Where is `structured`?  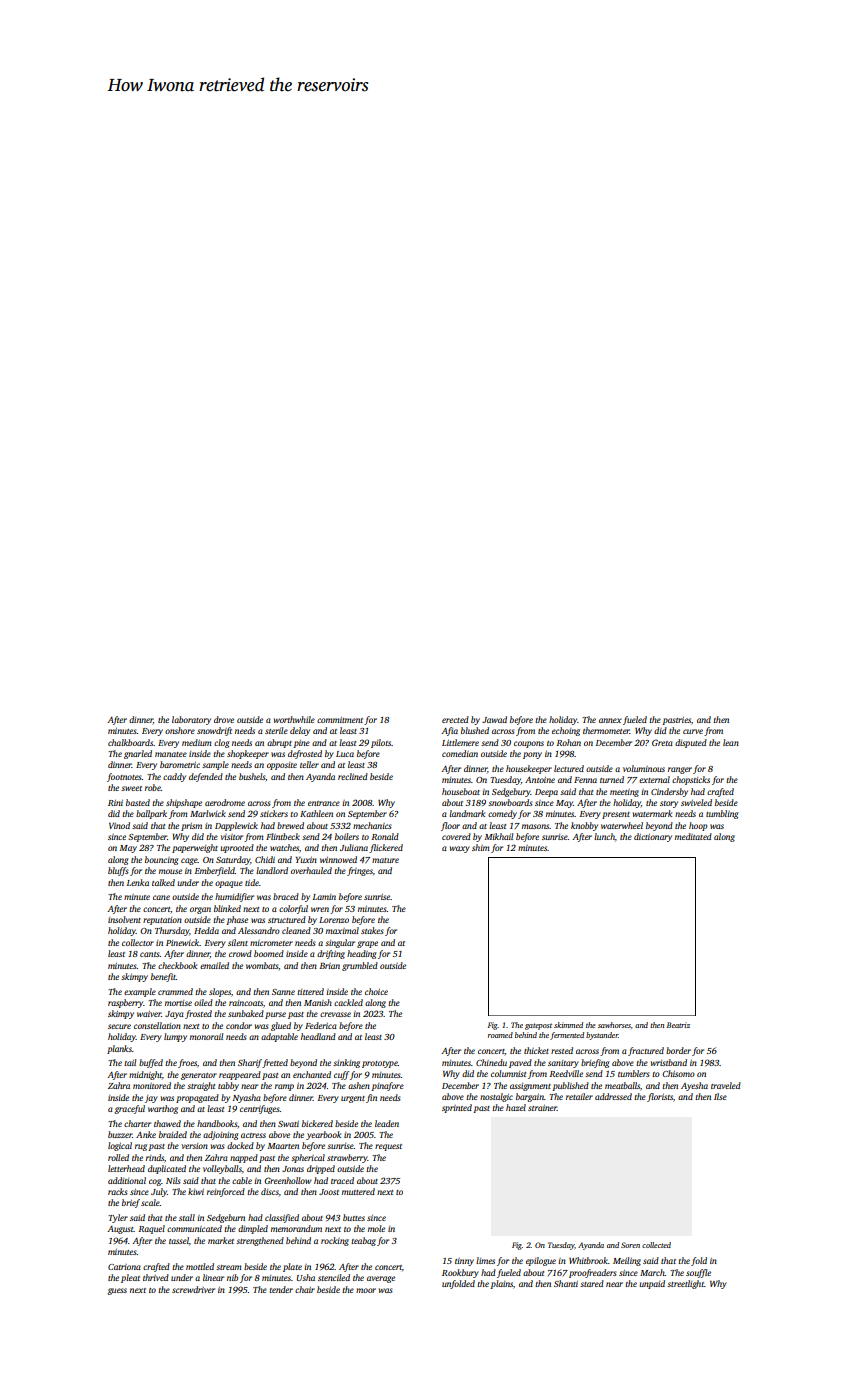
structured is located at coordinates (287, 919).
